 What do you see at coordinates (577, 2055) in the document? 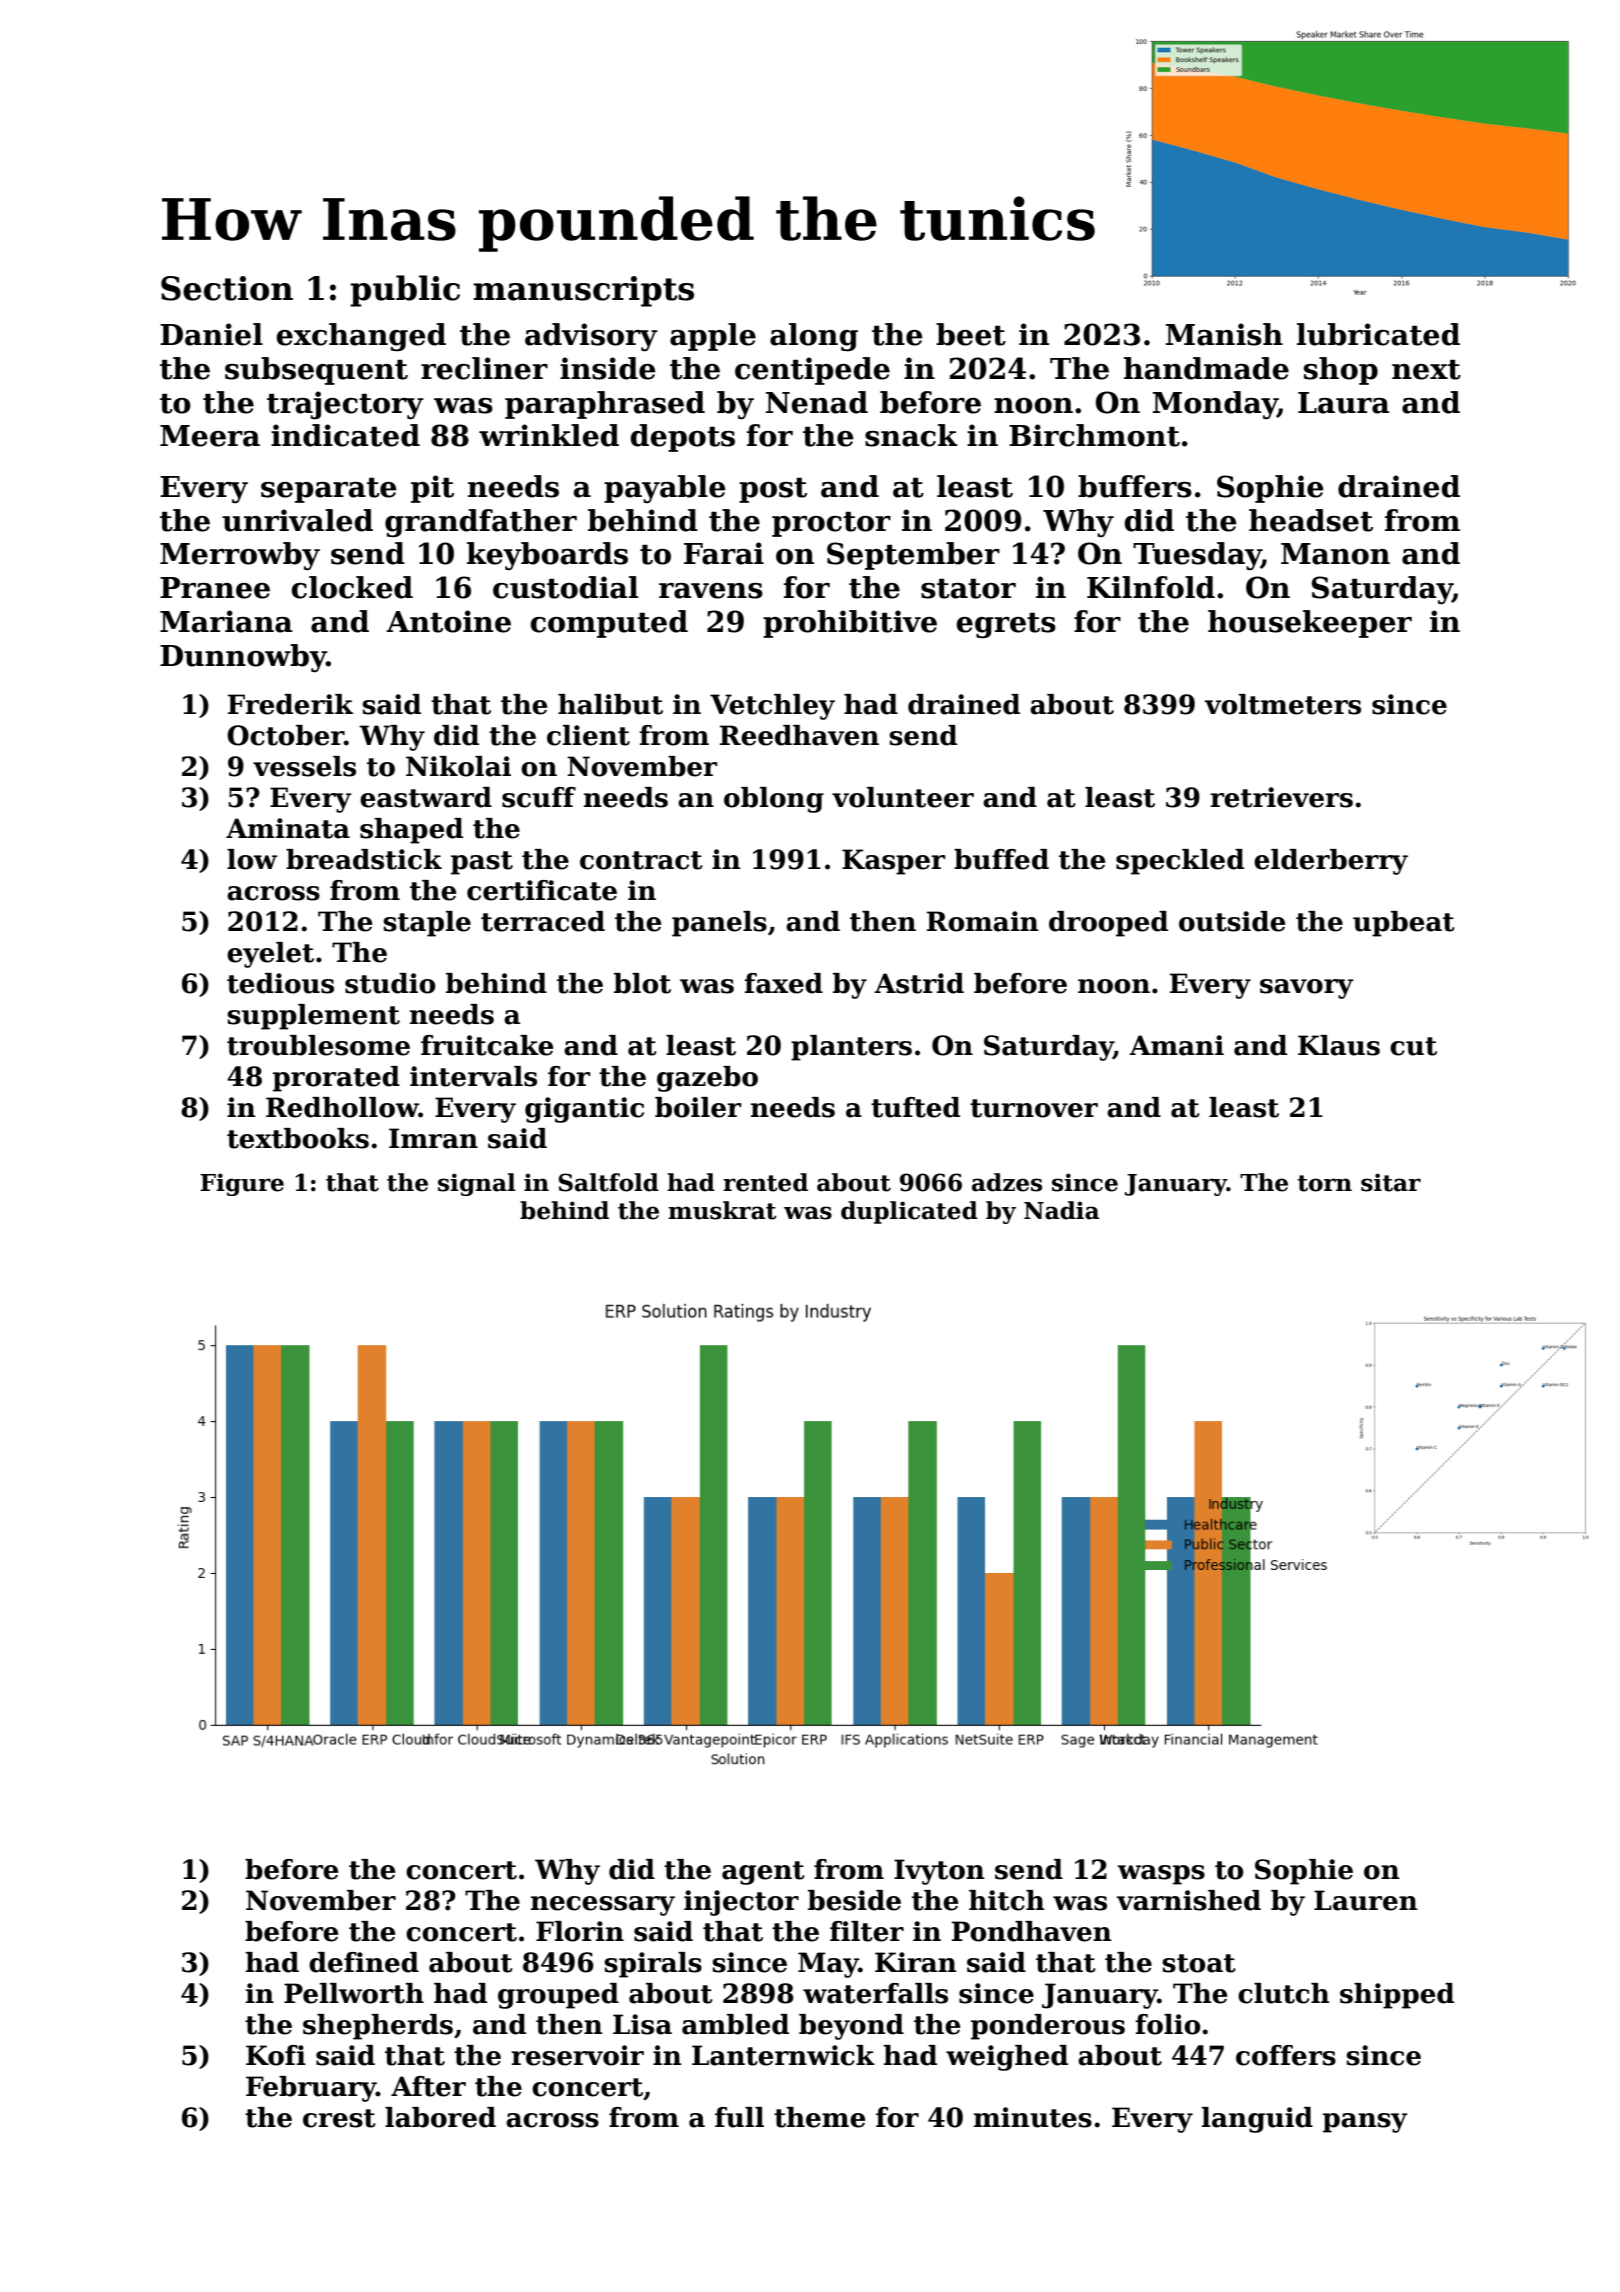
I see `reservoir` at bounding box center [577, 2055].
